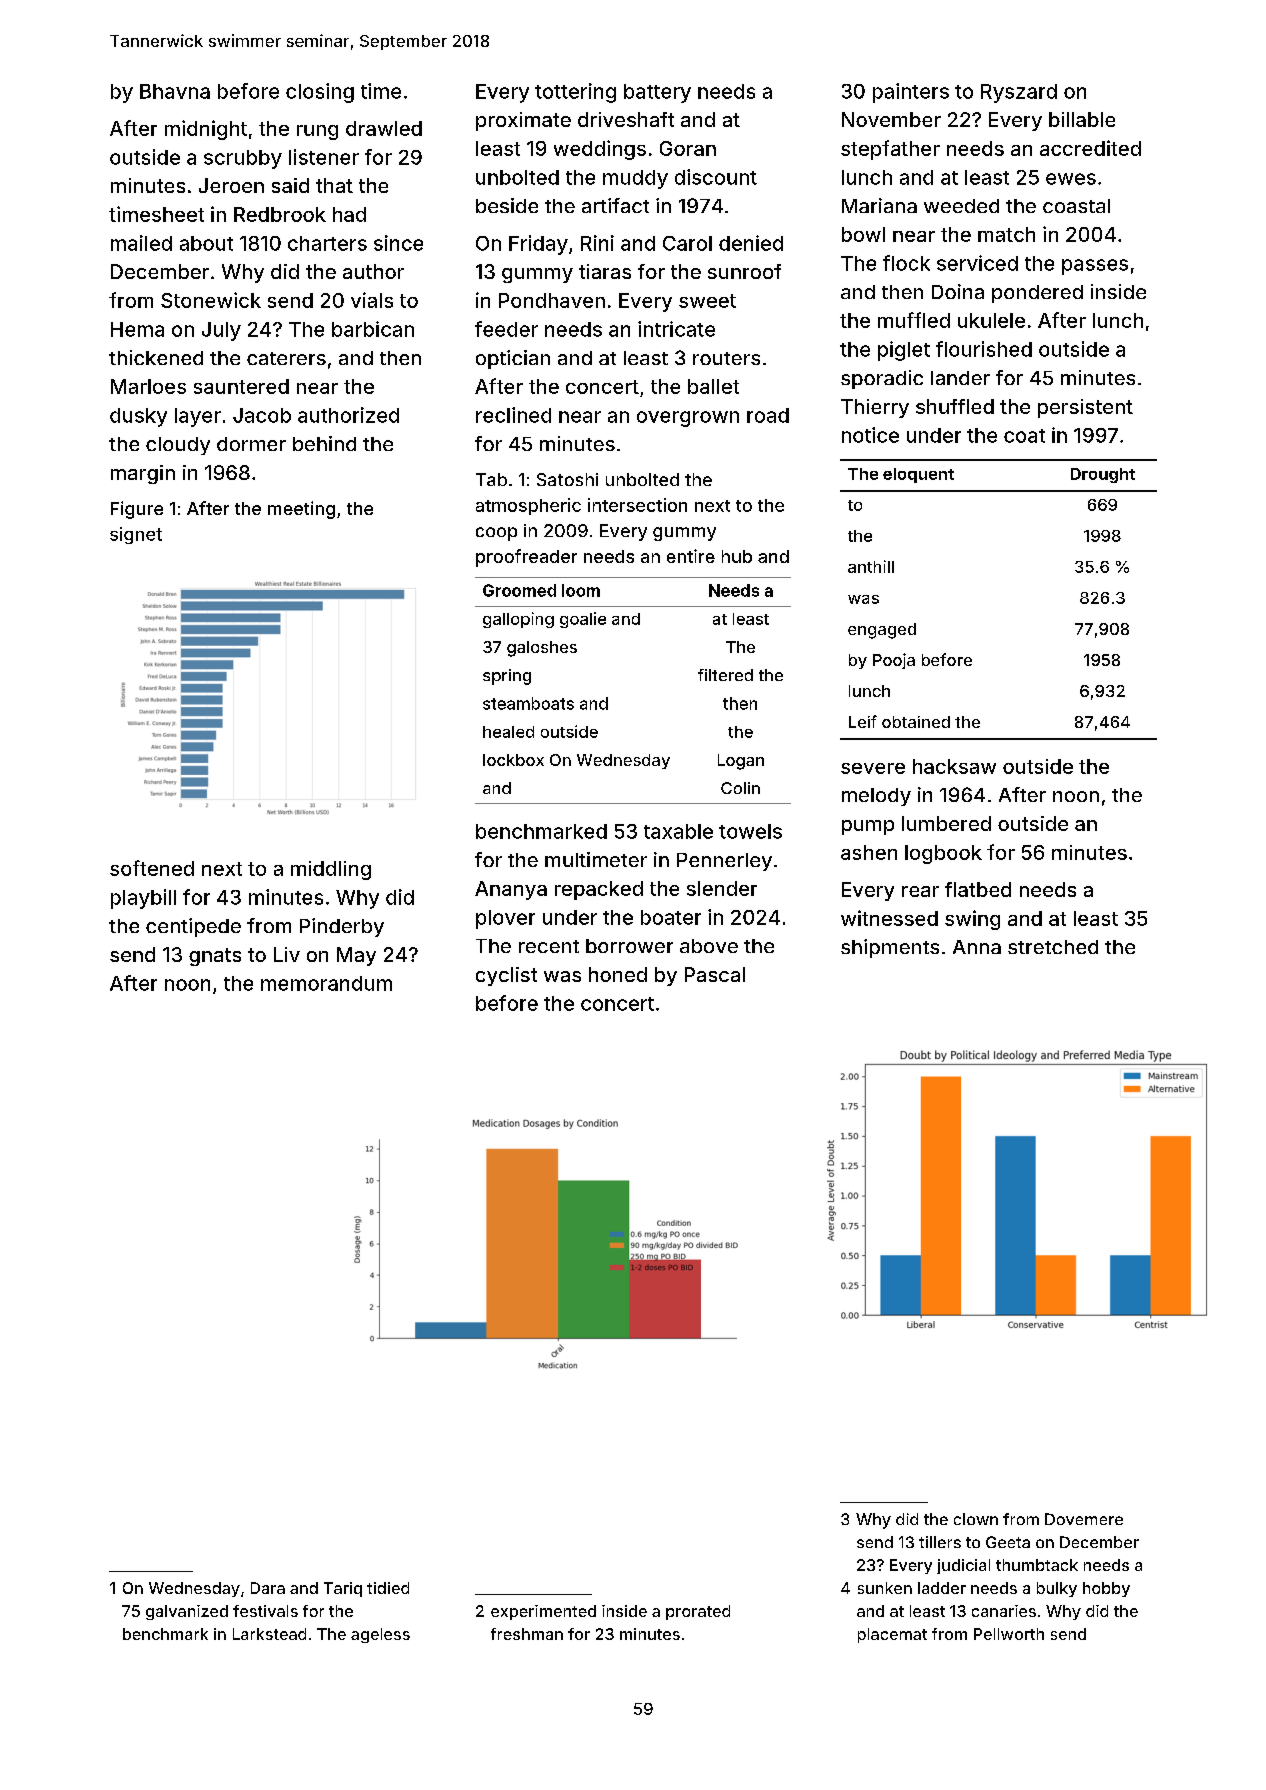 The width and height of the image is (1266, 1790). Describe the element at coordinates (954, 766) in the image. I see `hacksaw` at that location.
